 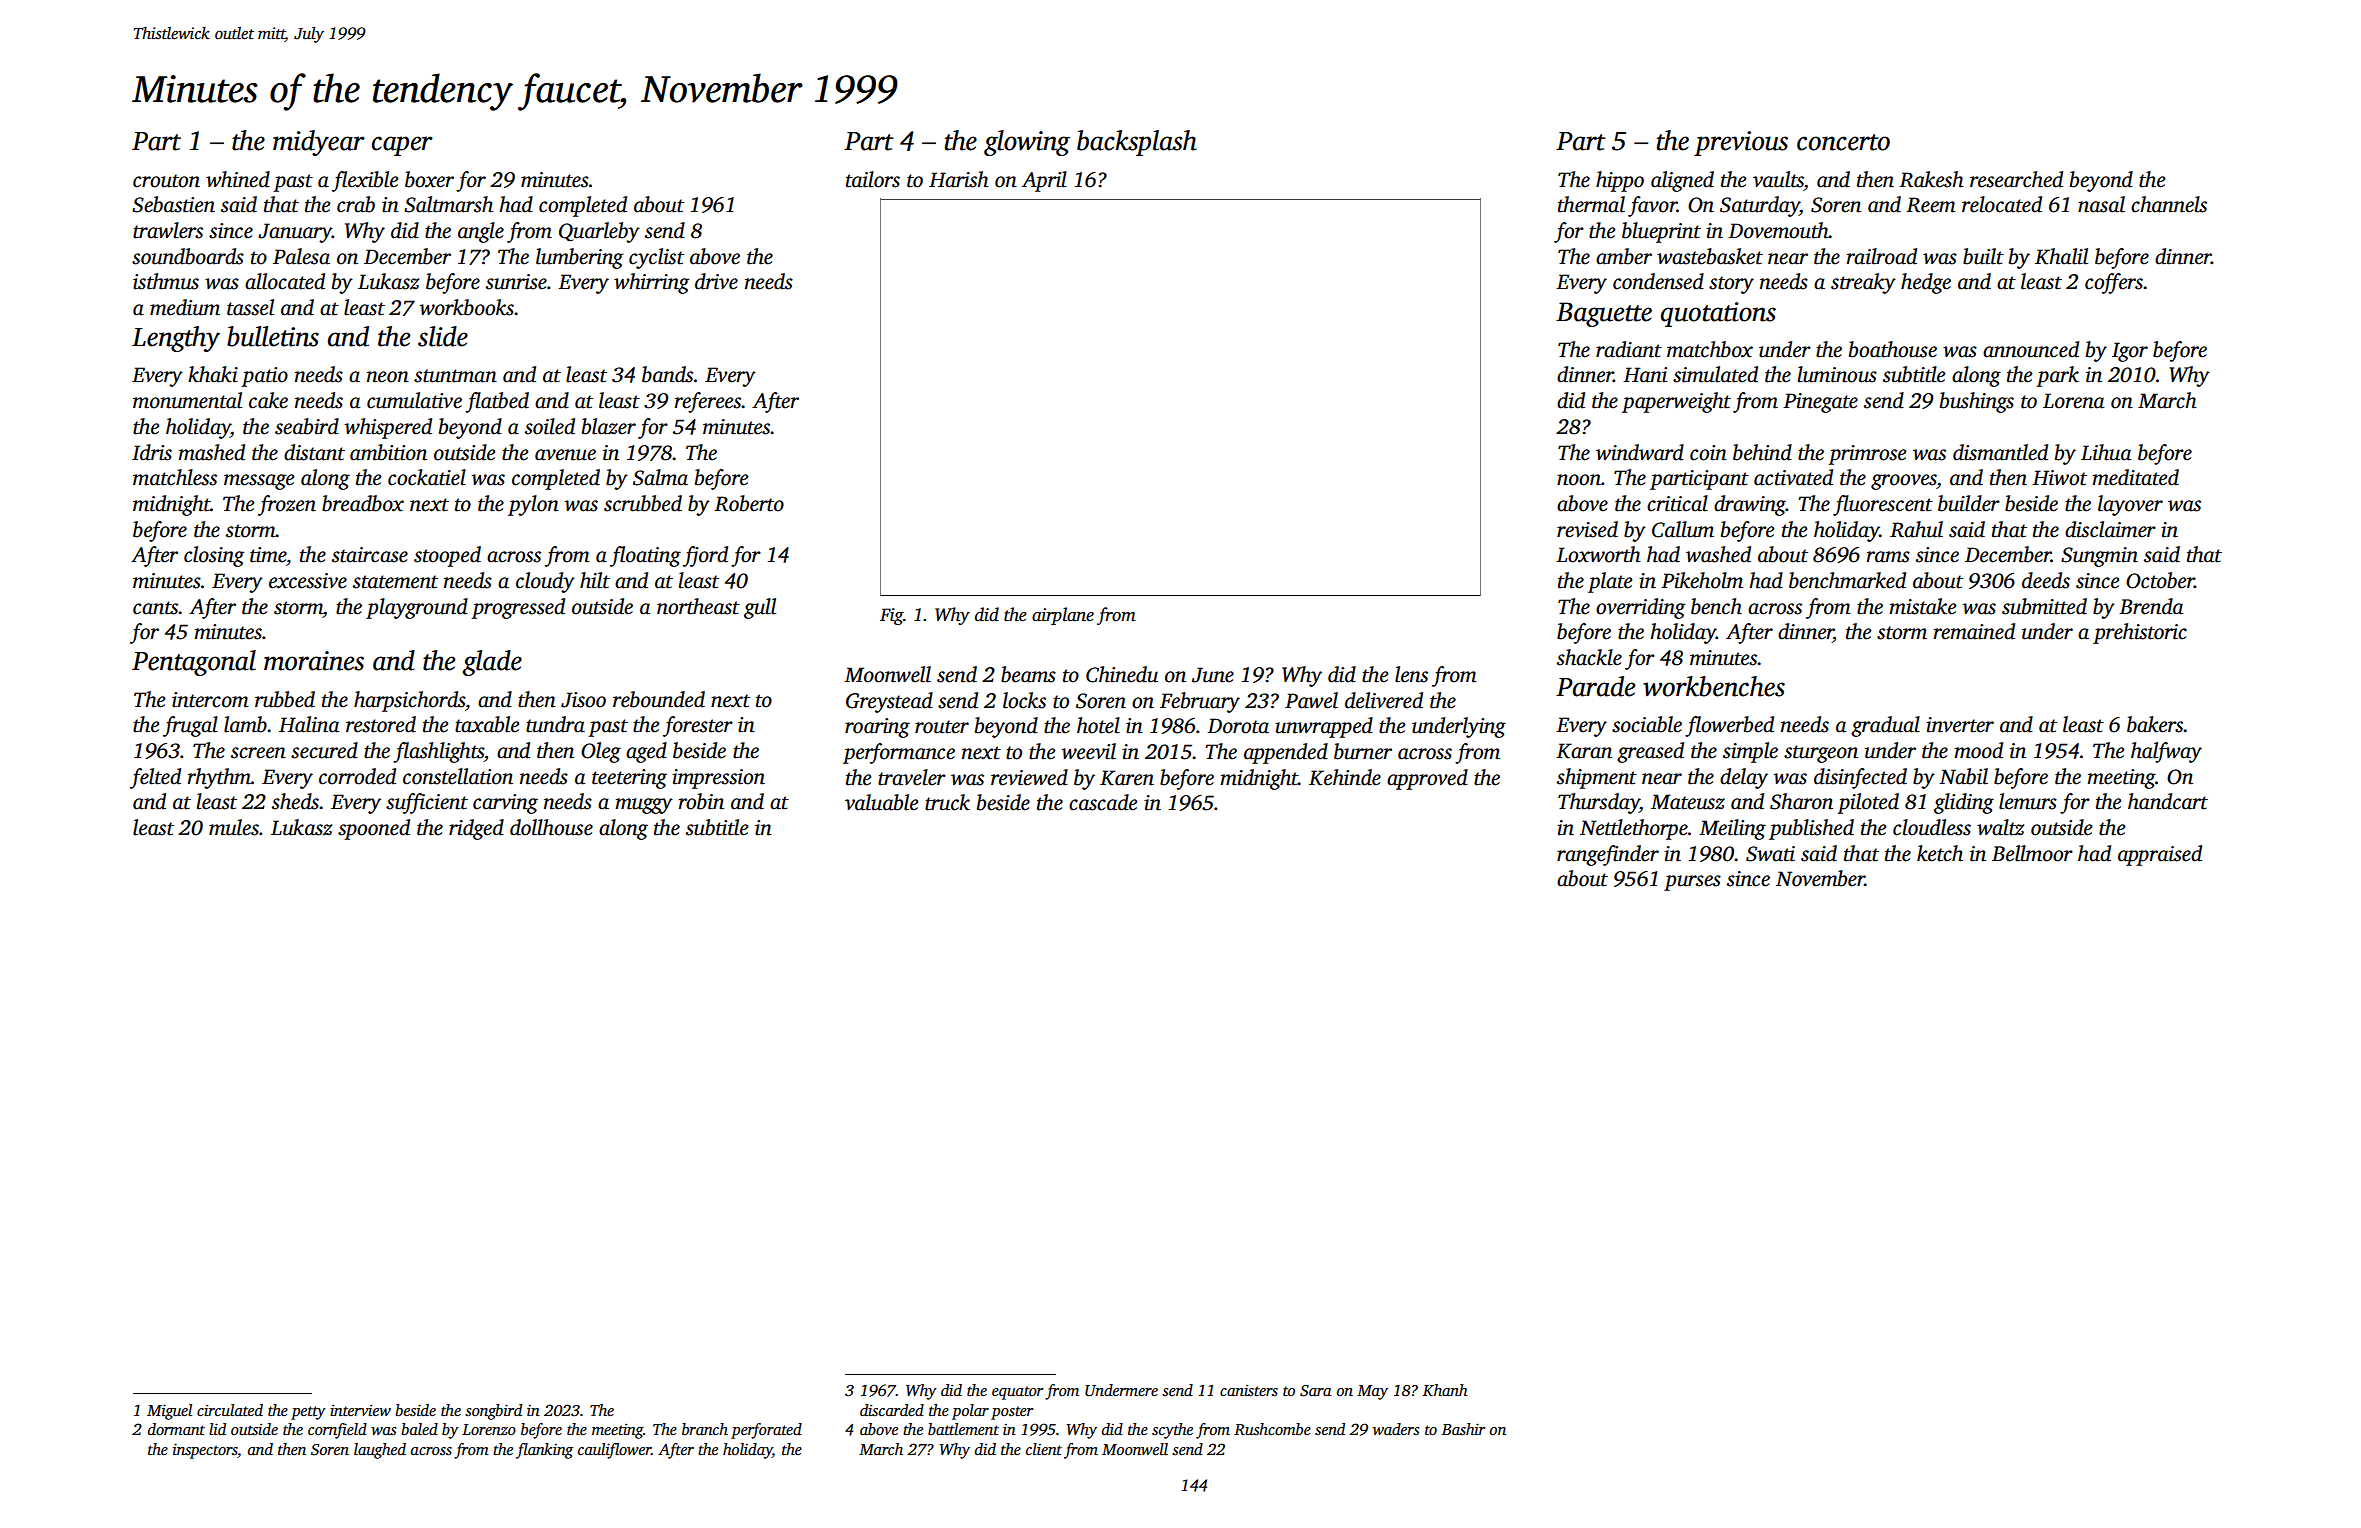 I want to click on Khanh, so click(x=1445, y=1390).
